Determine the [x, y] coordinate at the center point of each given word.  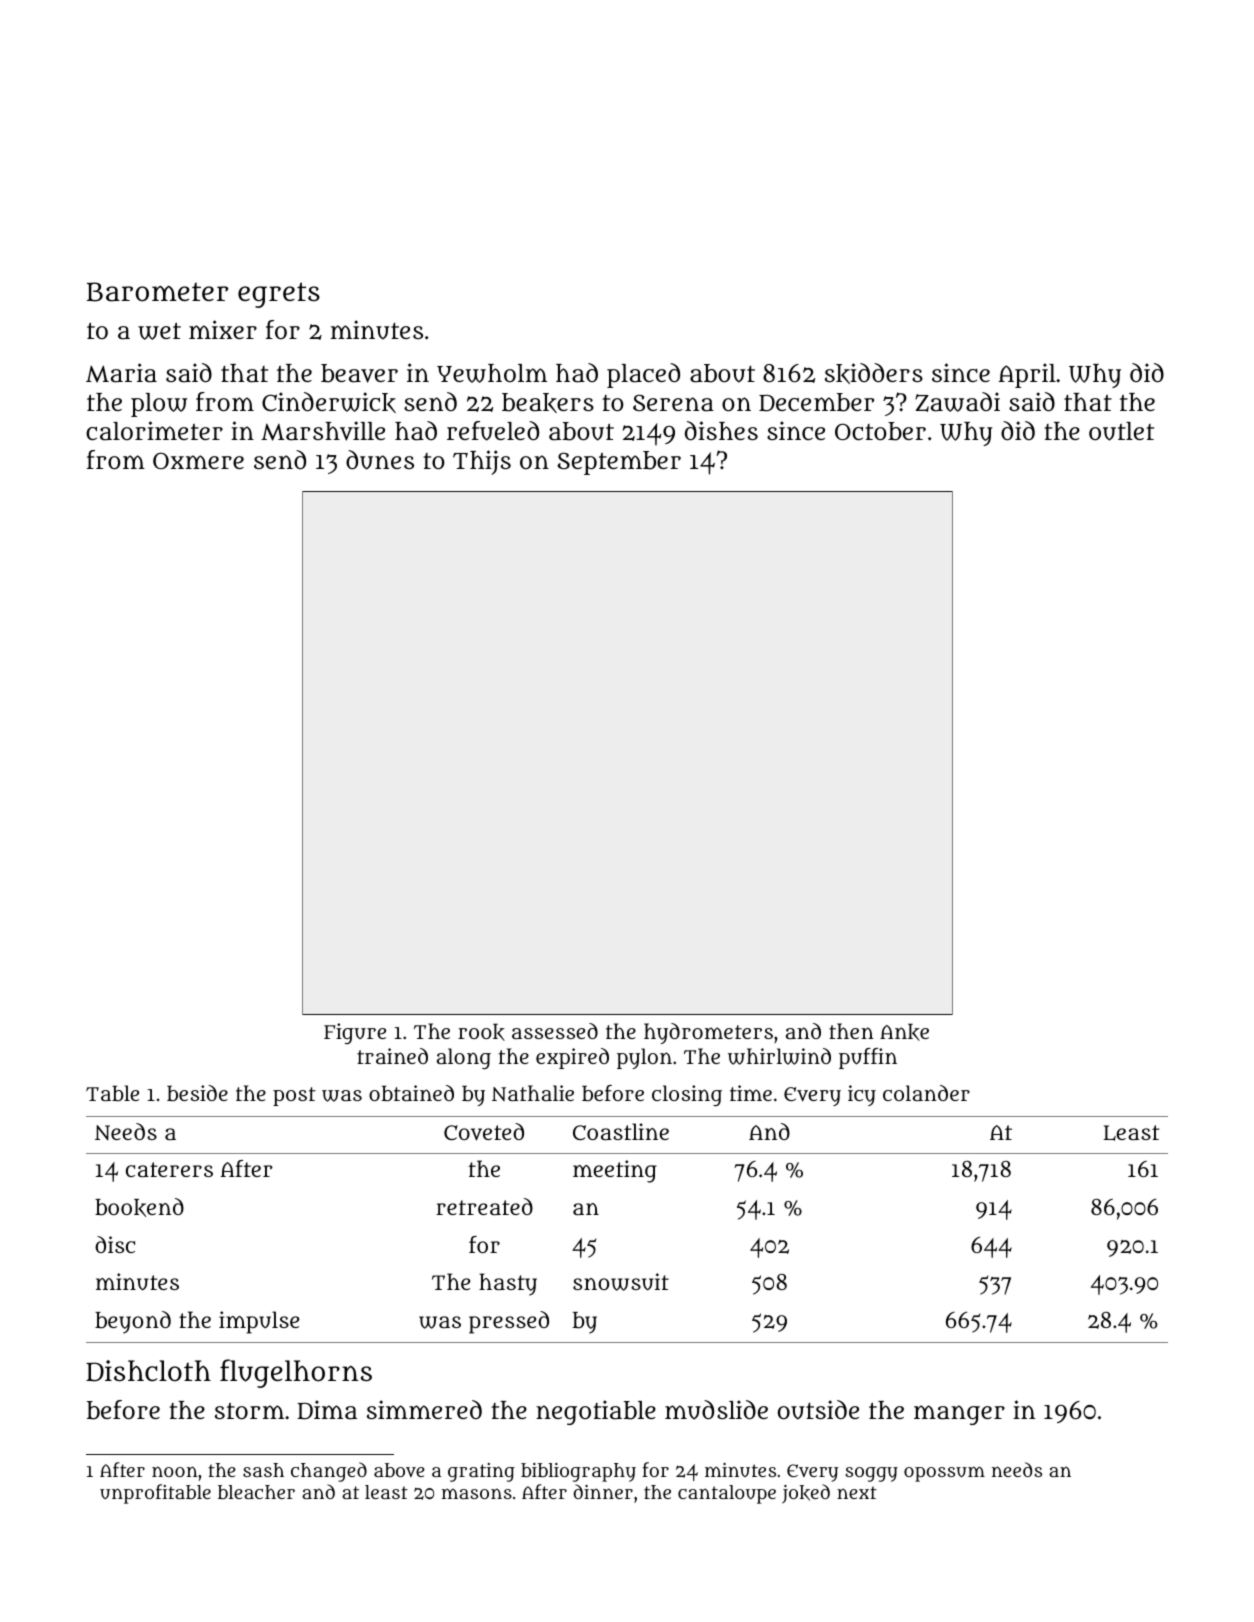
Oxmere [198, 460]
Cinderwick [329, 402]
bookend [139, 1207]
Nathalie [533, 1093]
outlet [1121, 431]
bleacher [256, 1492]
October [880, 431]
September [619, 463]
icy [862, 1095]
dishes [721, 430]
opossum [944, 1474]
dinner [603, 1491]
